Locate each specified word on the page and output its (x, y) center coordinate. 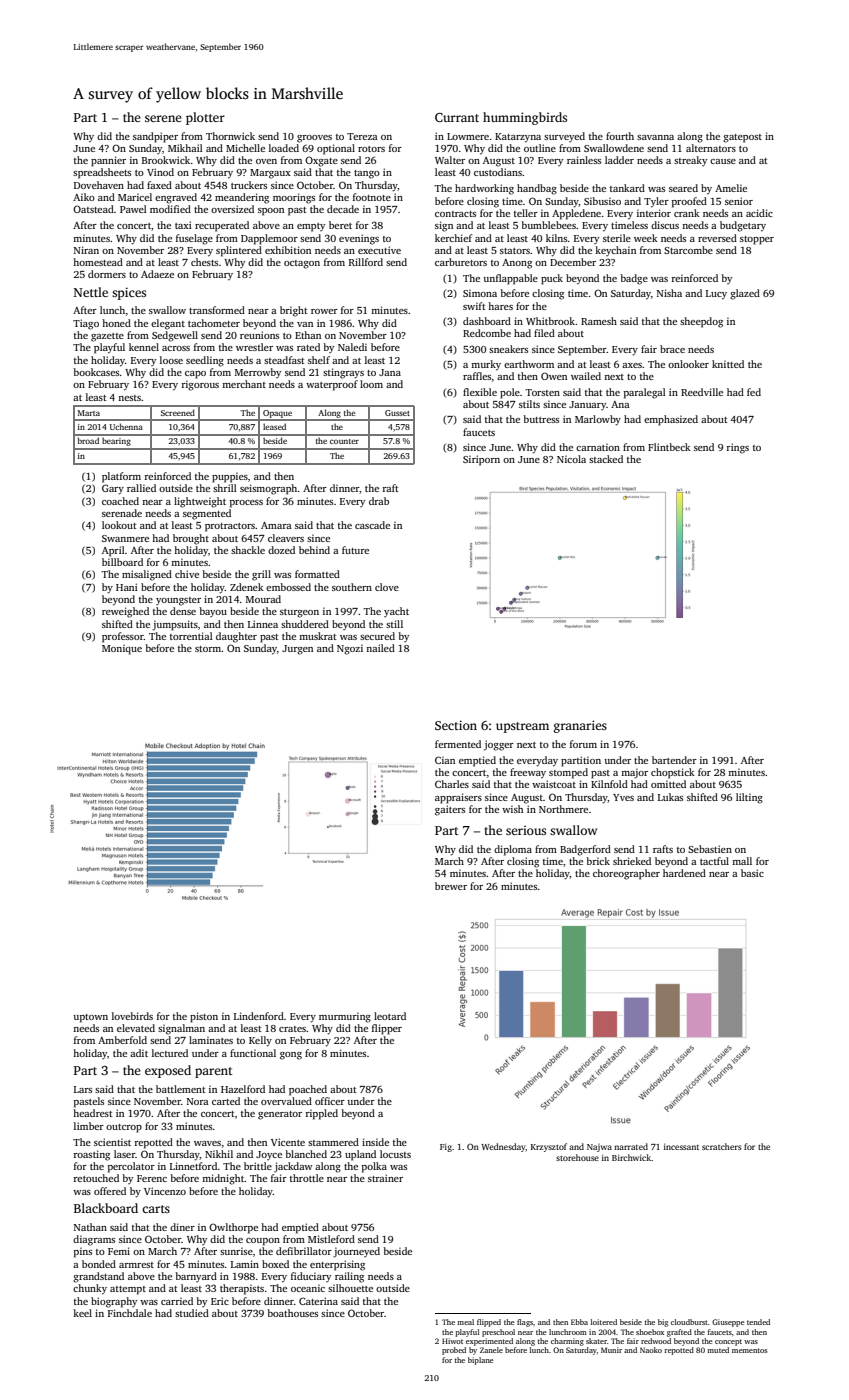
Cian (445, 760)
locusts (395, 1154)
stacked (606, 459)
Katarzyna (518, 138)
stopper (757, 240)
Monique (122, 650)
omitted (668, 784)
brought (191, 539)
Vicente (288, 1142)
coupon (263, 1242)
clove (387, 587)
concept (728, 1342)
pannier (108, 161)
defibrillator (304, 1251)
